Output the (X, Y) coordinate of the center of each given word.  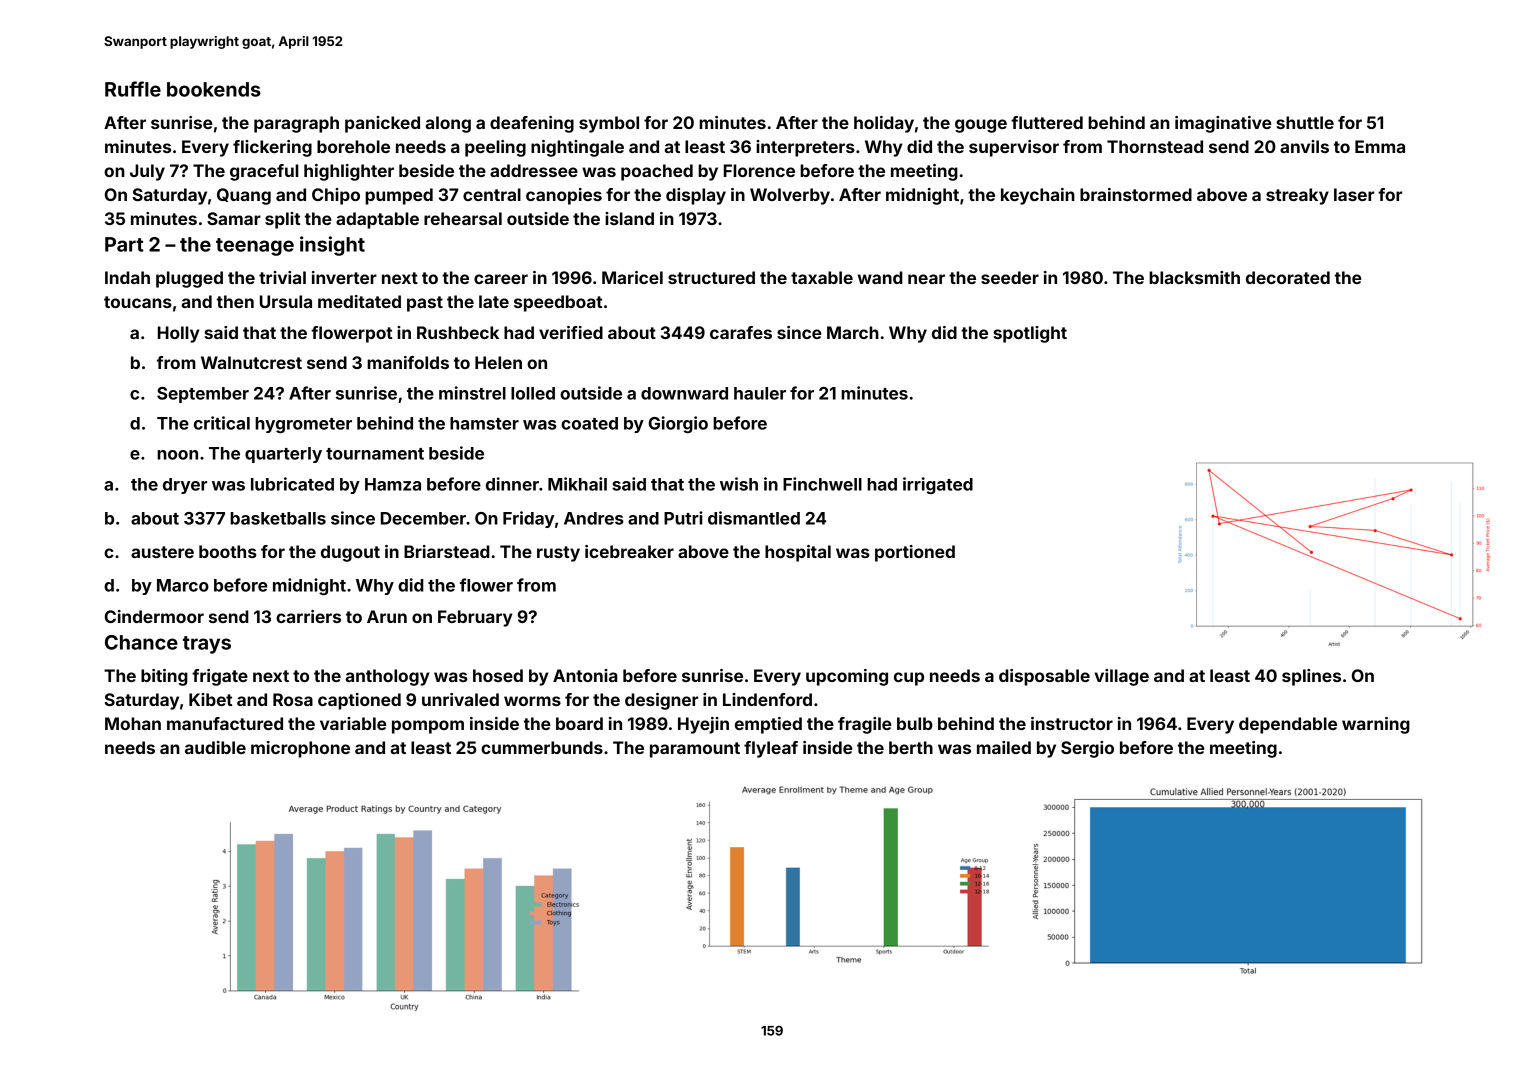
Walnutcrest (251, 362)
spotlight (1030, 334)
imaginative (1223, 124)
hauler (760, 393)
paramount (695, 750)
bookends (214, 89)
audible (215, 747)
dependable (1288, 725)
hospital (798, 553)
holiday (884, 124)
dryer (185, 486)
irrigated (938, 485)
